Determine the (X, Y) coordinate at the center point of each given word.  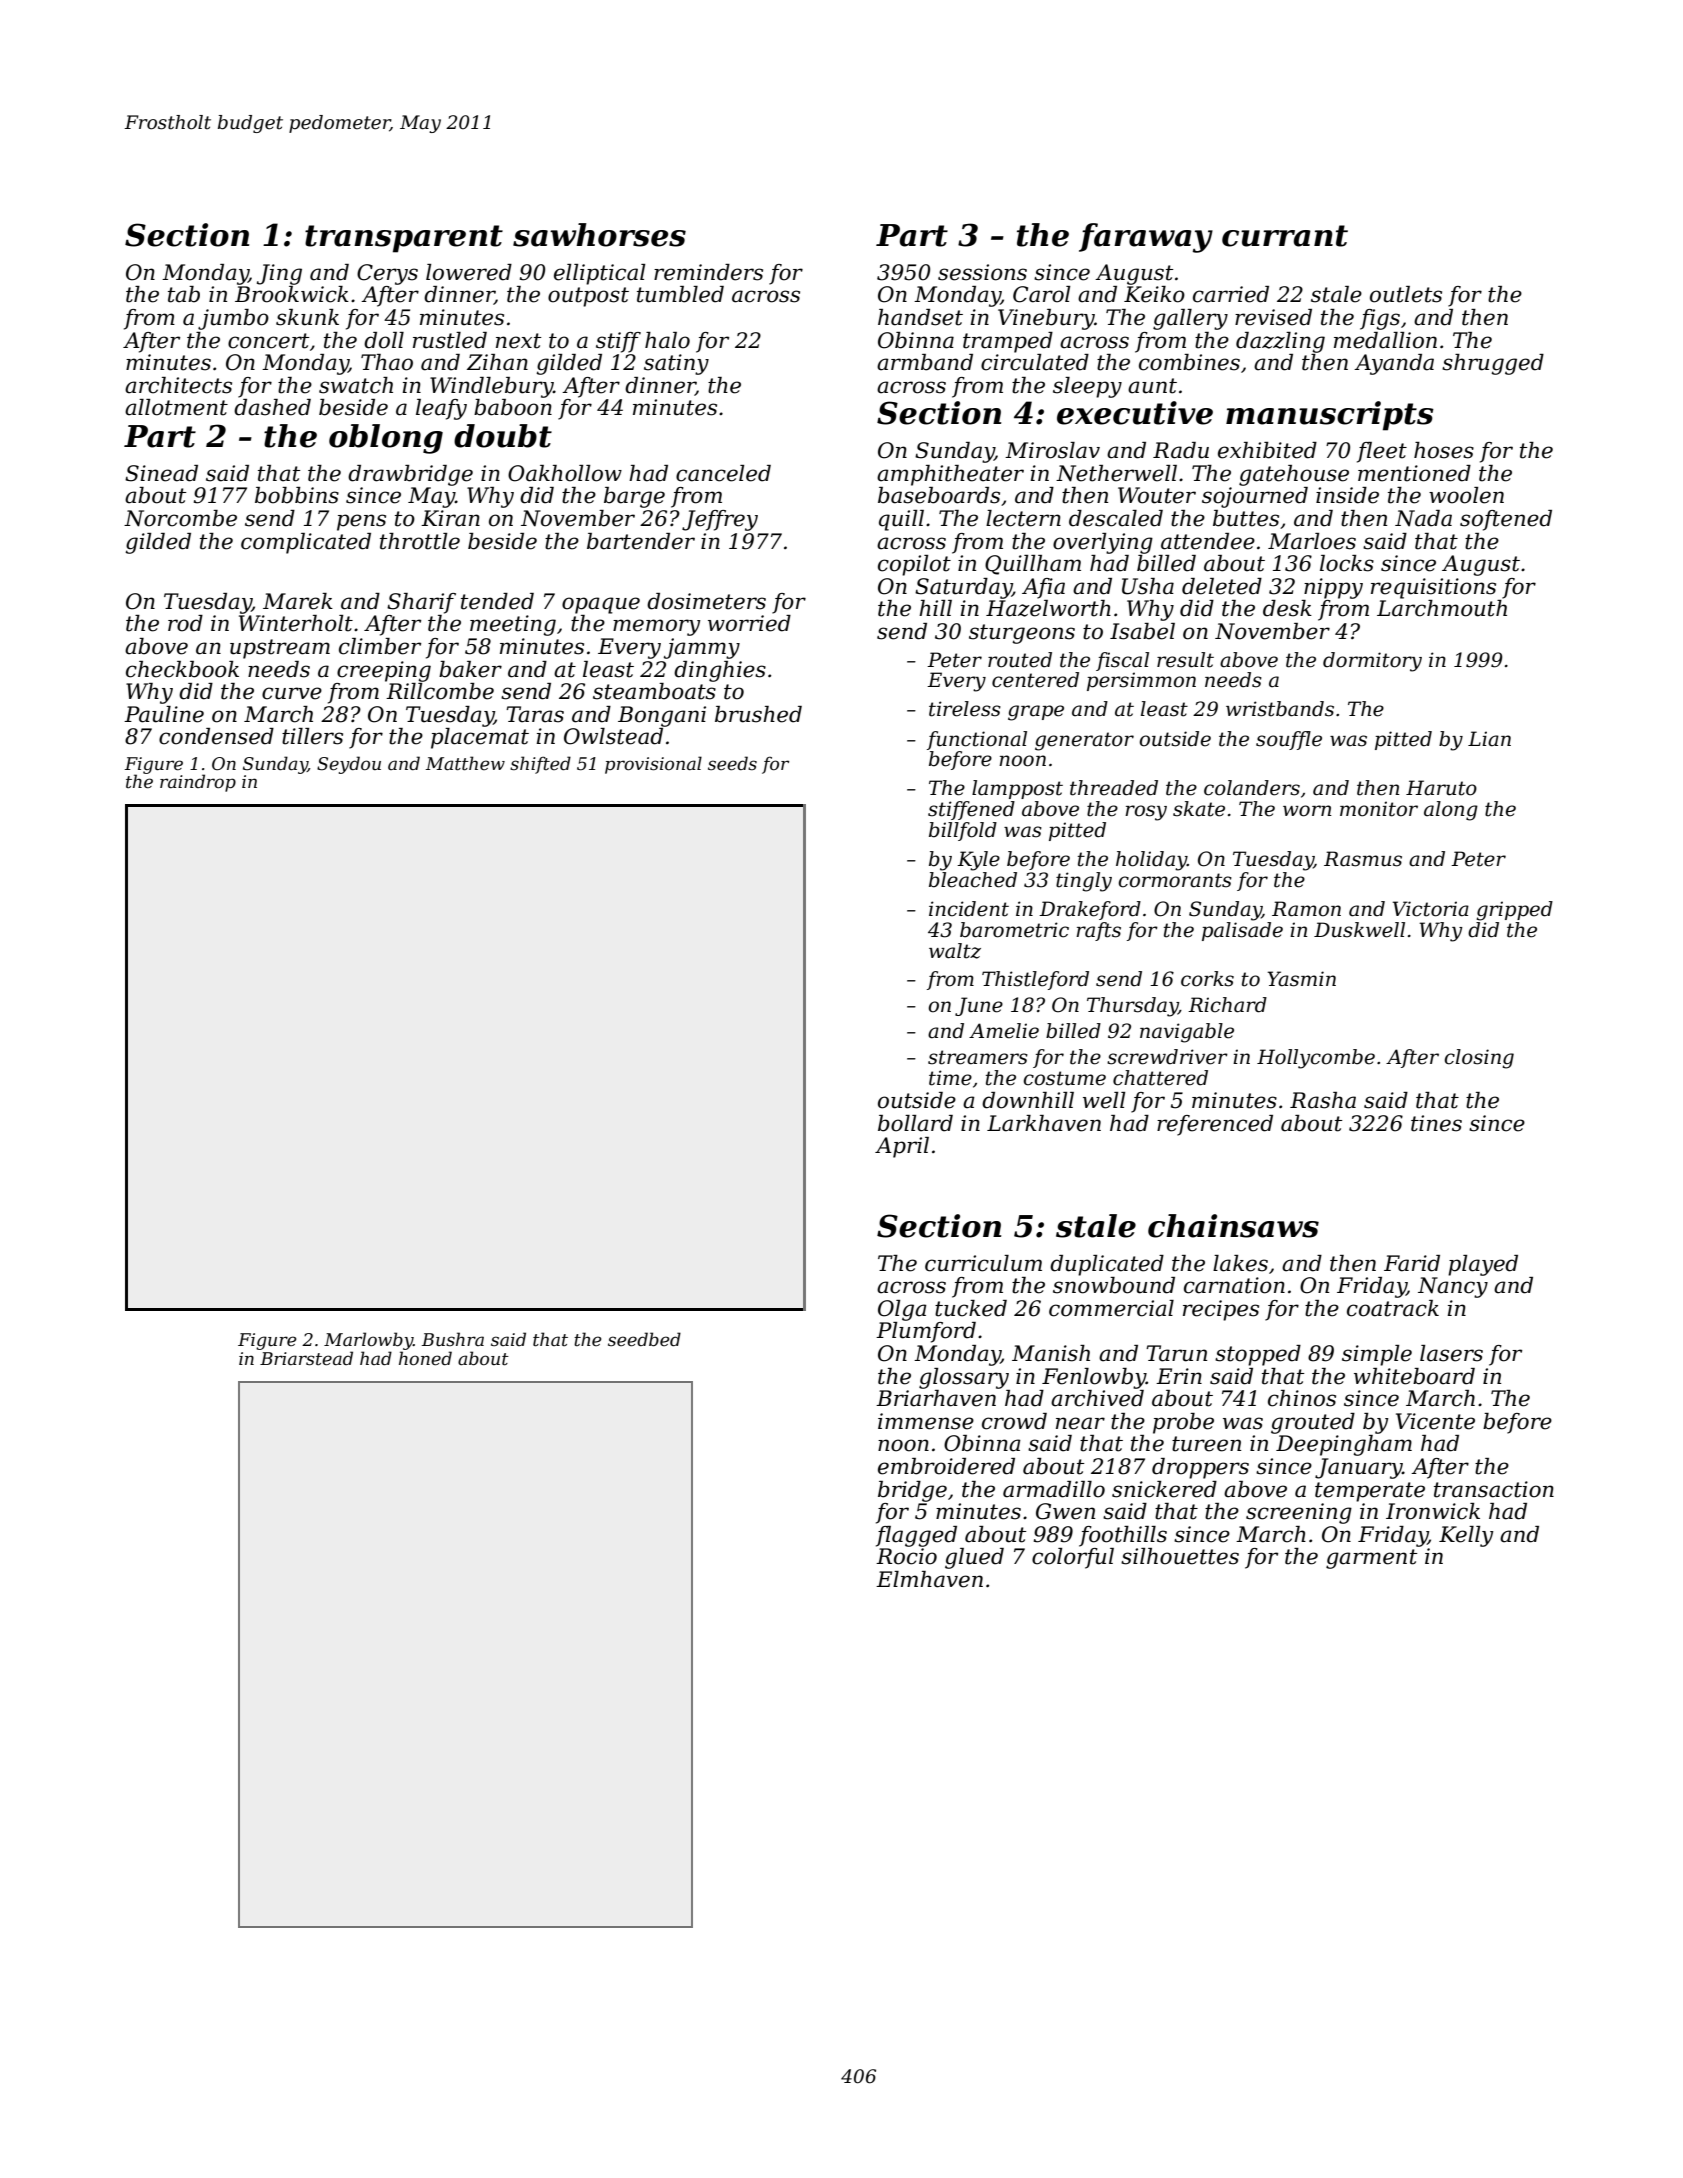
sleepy (1087, 387)
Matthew (465, 763)
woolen (1466, 495)
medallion (1385, 340)
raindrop (198, 783)
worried (749, 623)
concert (268, 341)
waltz (955, 951)
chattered (1160, 1078)
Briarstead (306, 1358)
